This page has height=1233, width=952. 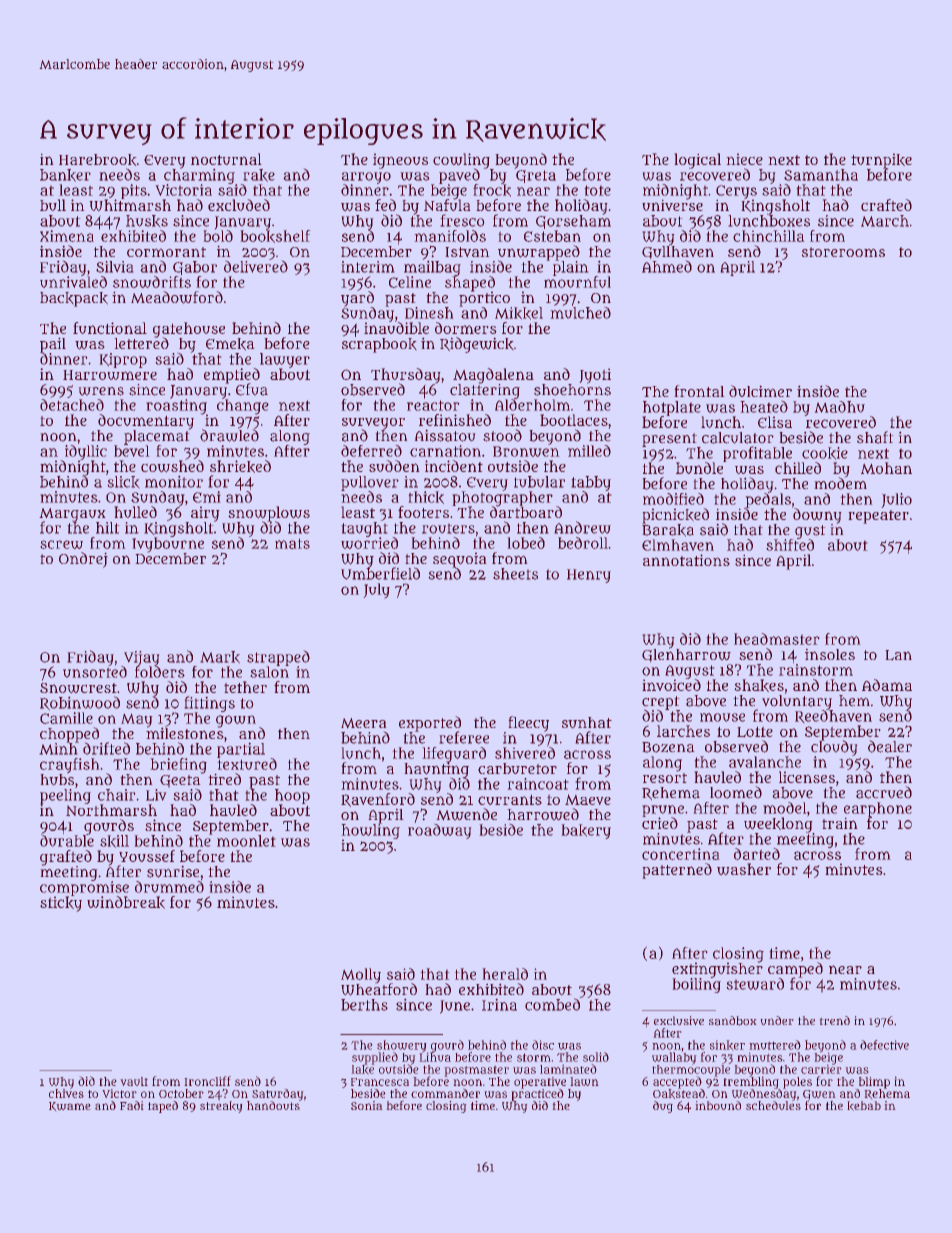 I want to click on unrivaled, so click(x=73, y=282).
